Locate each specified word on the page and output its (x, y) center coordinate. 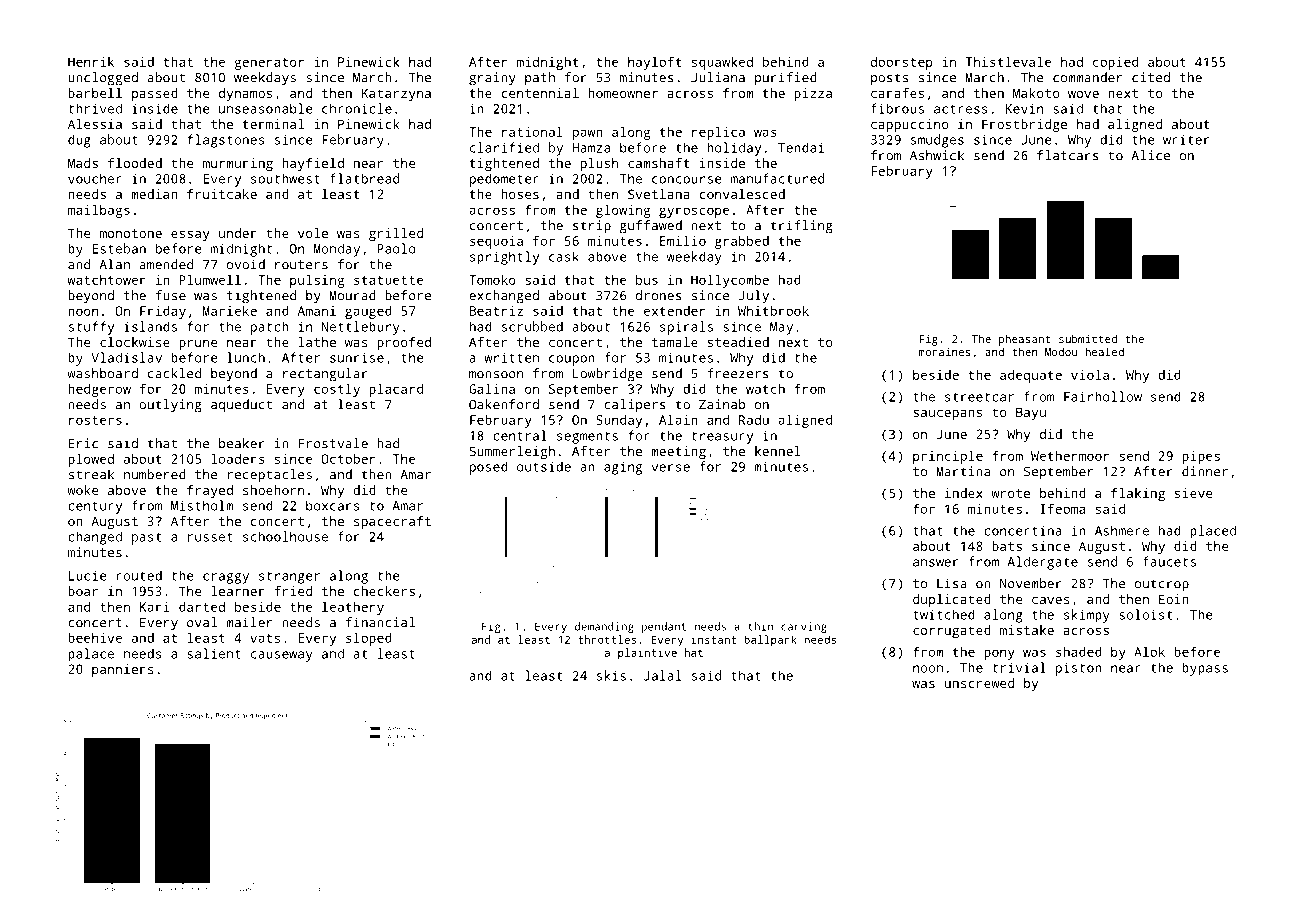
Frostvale (333, 443)
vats (265, 638)
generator (269, 64)
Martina (963, 471)
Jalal (663, 675)
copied (1115, 63)
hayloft (654, 63)
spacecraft (392, 522)
